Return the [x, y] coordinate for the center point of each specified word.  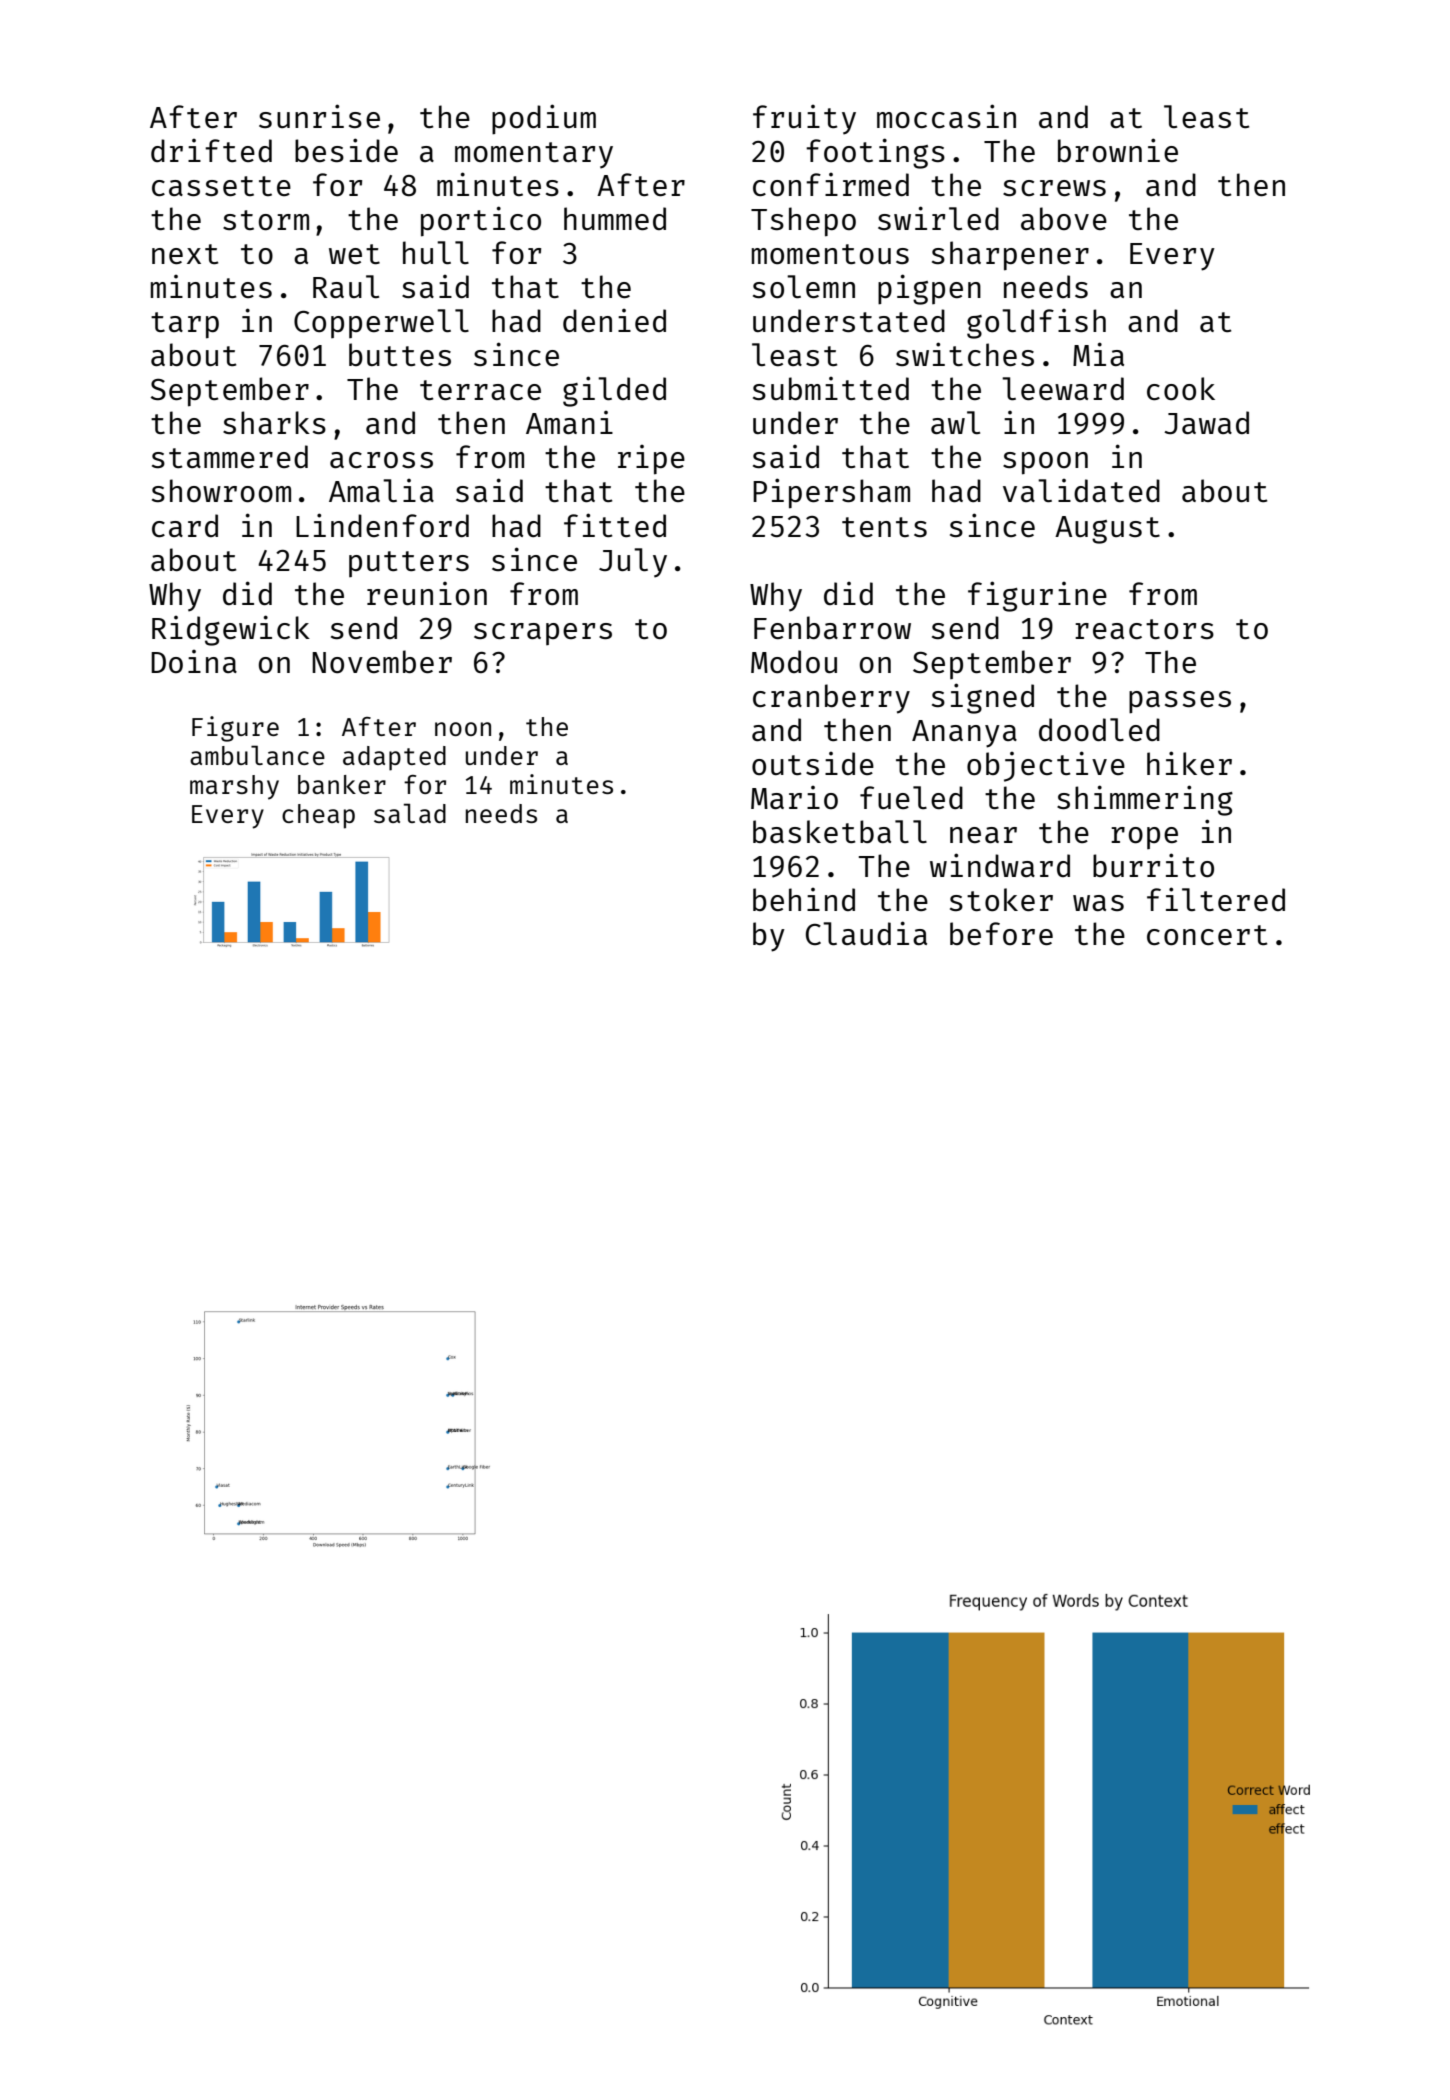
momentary [534, 155]
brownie [1118, 150]
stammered [230, 456]
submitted [831, 388]
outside [813, 763]
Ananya [964, 734]
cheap [318, 816]
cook [1181, 388]
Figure [235, 729]
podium [544, 119]
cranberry [831, 699]
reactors [1144, 629]
